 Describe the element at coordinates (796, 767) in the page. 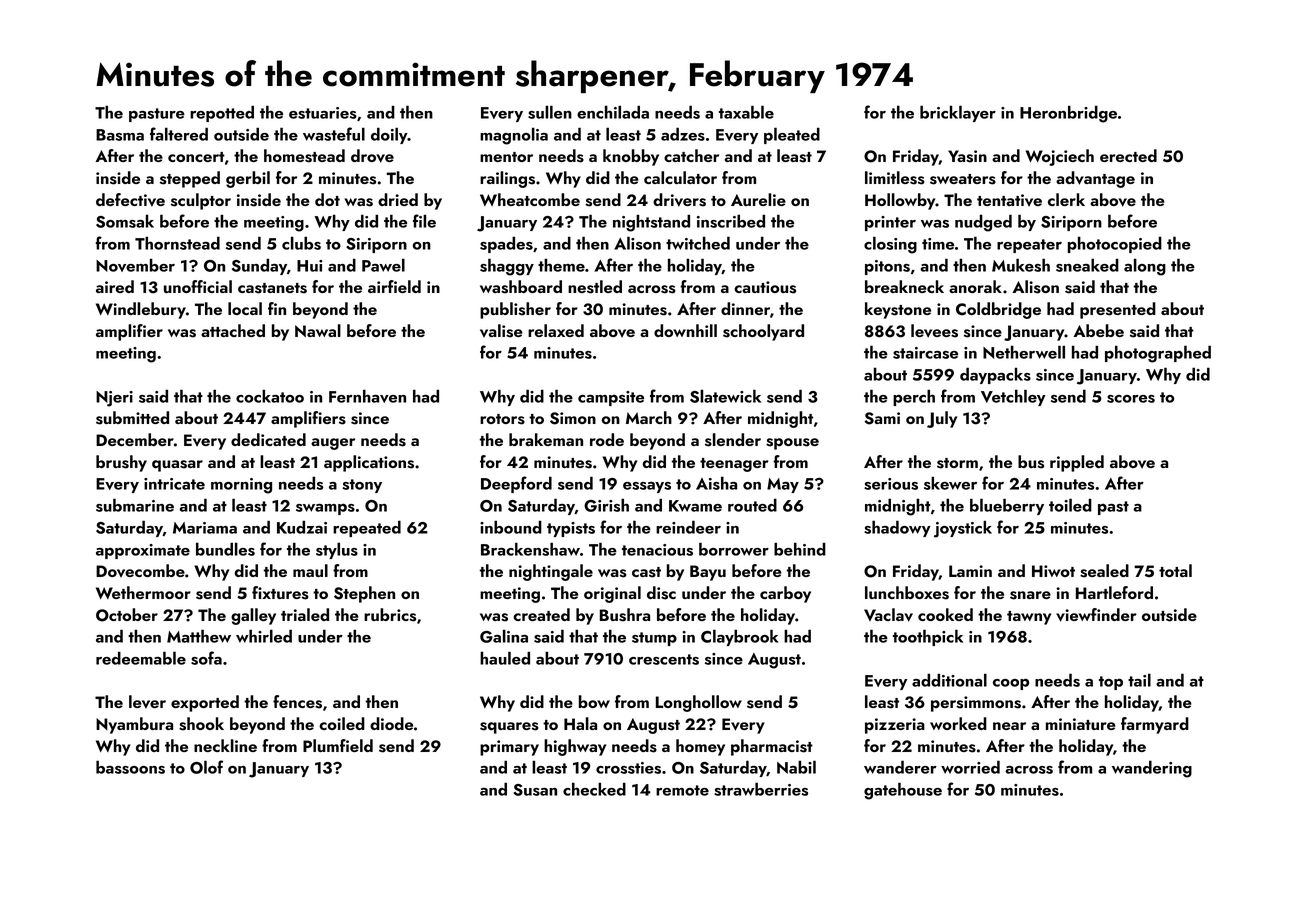

I see `Nabil` at that location.
